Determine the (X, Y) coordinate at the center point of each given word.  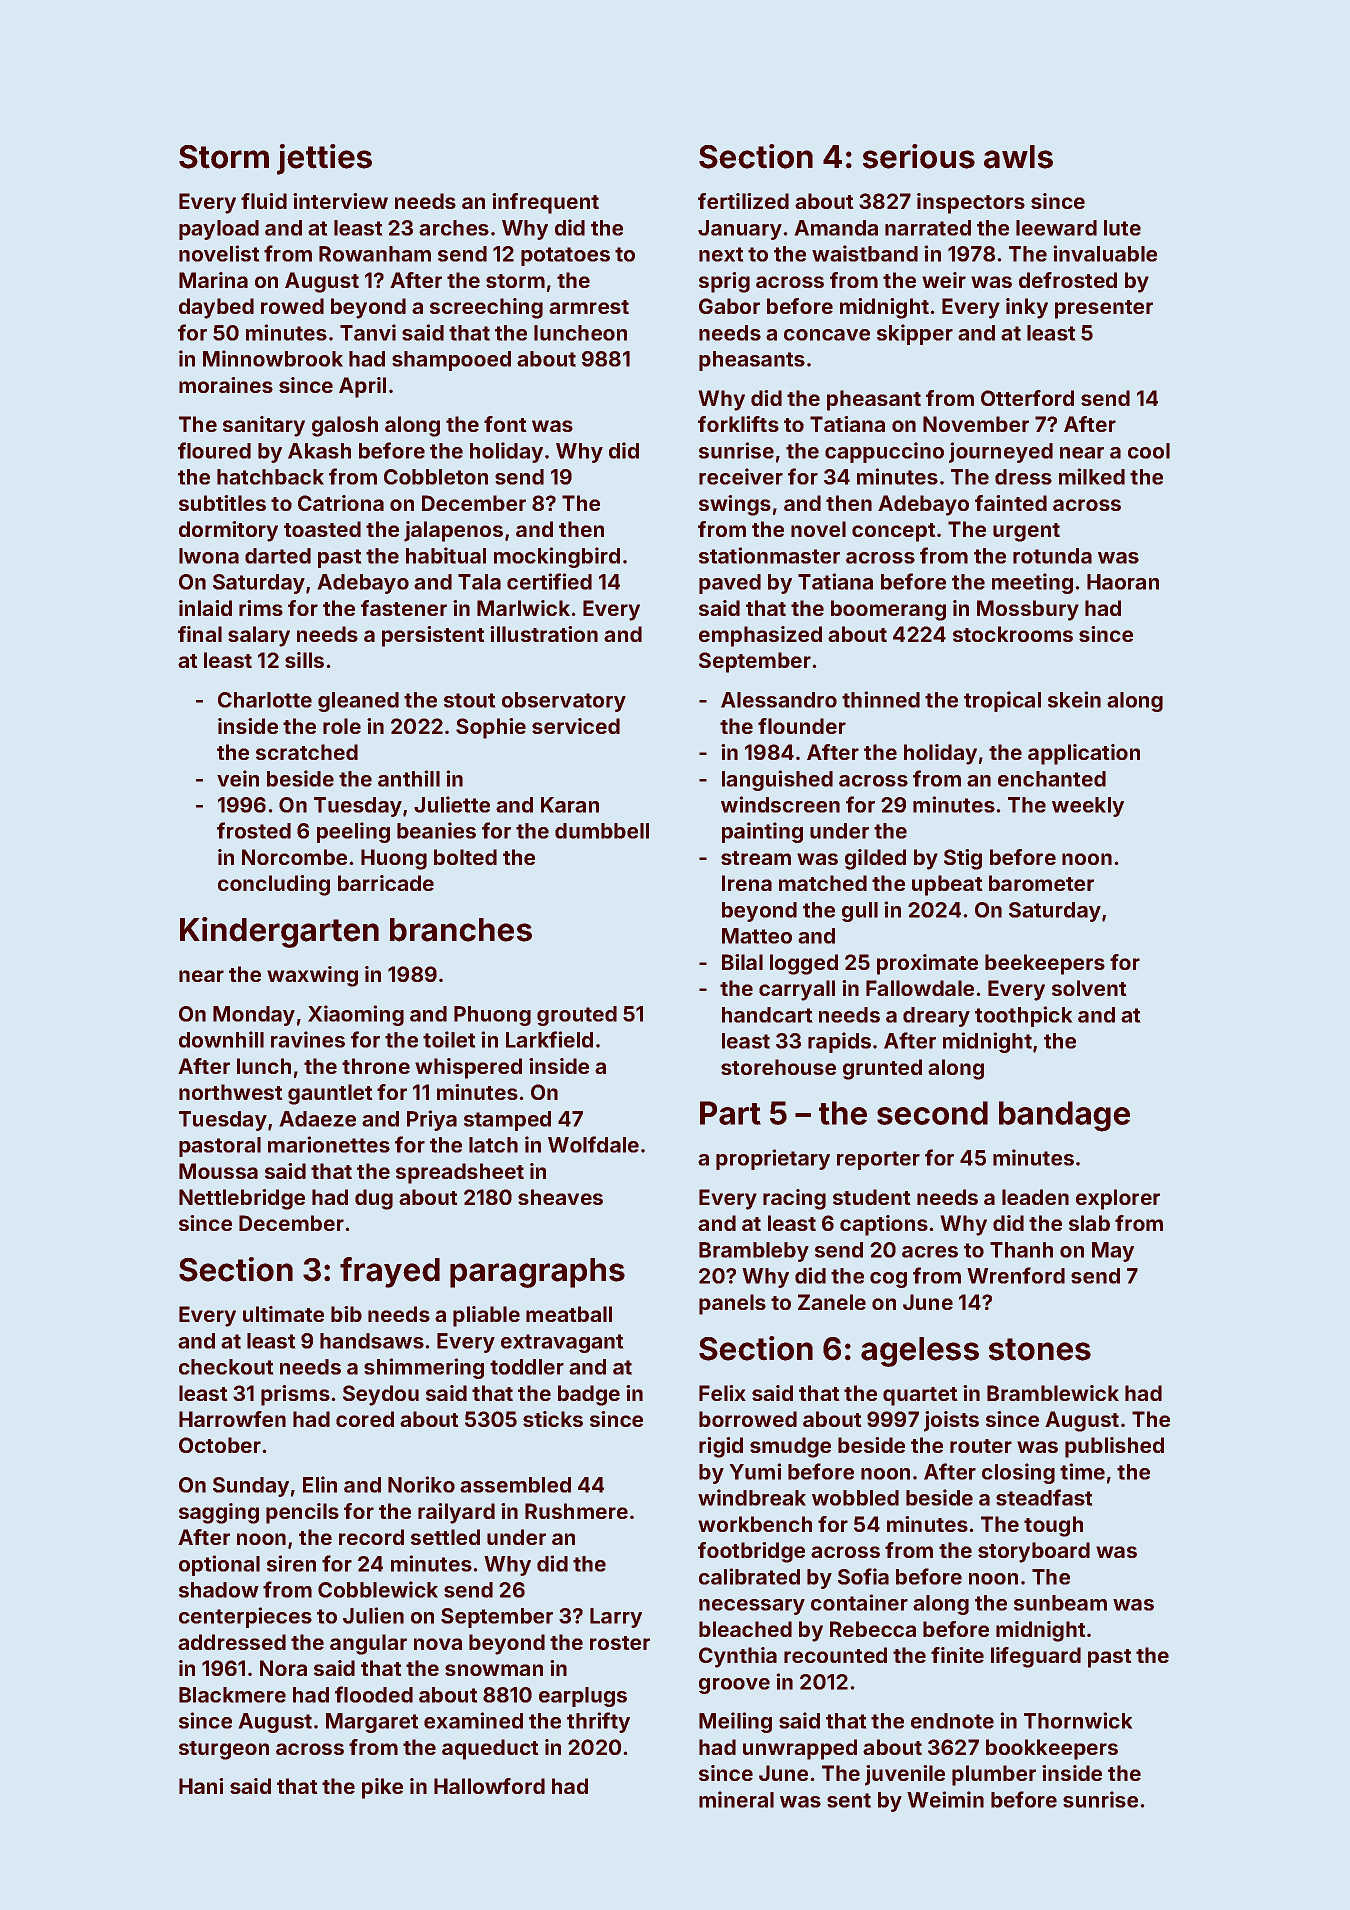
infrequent (545, 203)
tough (1053, 1526)
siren (291, 1563)
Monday (254, 1016)
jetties (324, 159)
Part (730, 1113)
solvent (1089, 988)
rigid (721, 1447)
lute (1122, 228)
